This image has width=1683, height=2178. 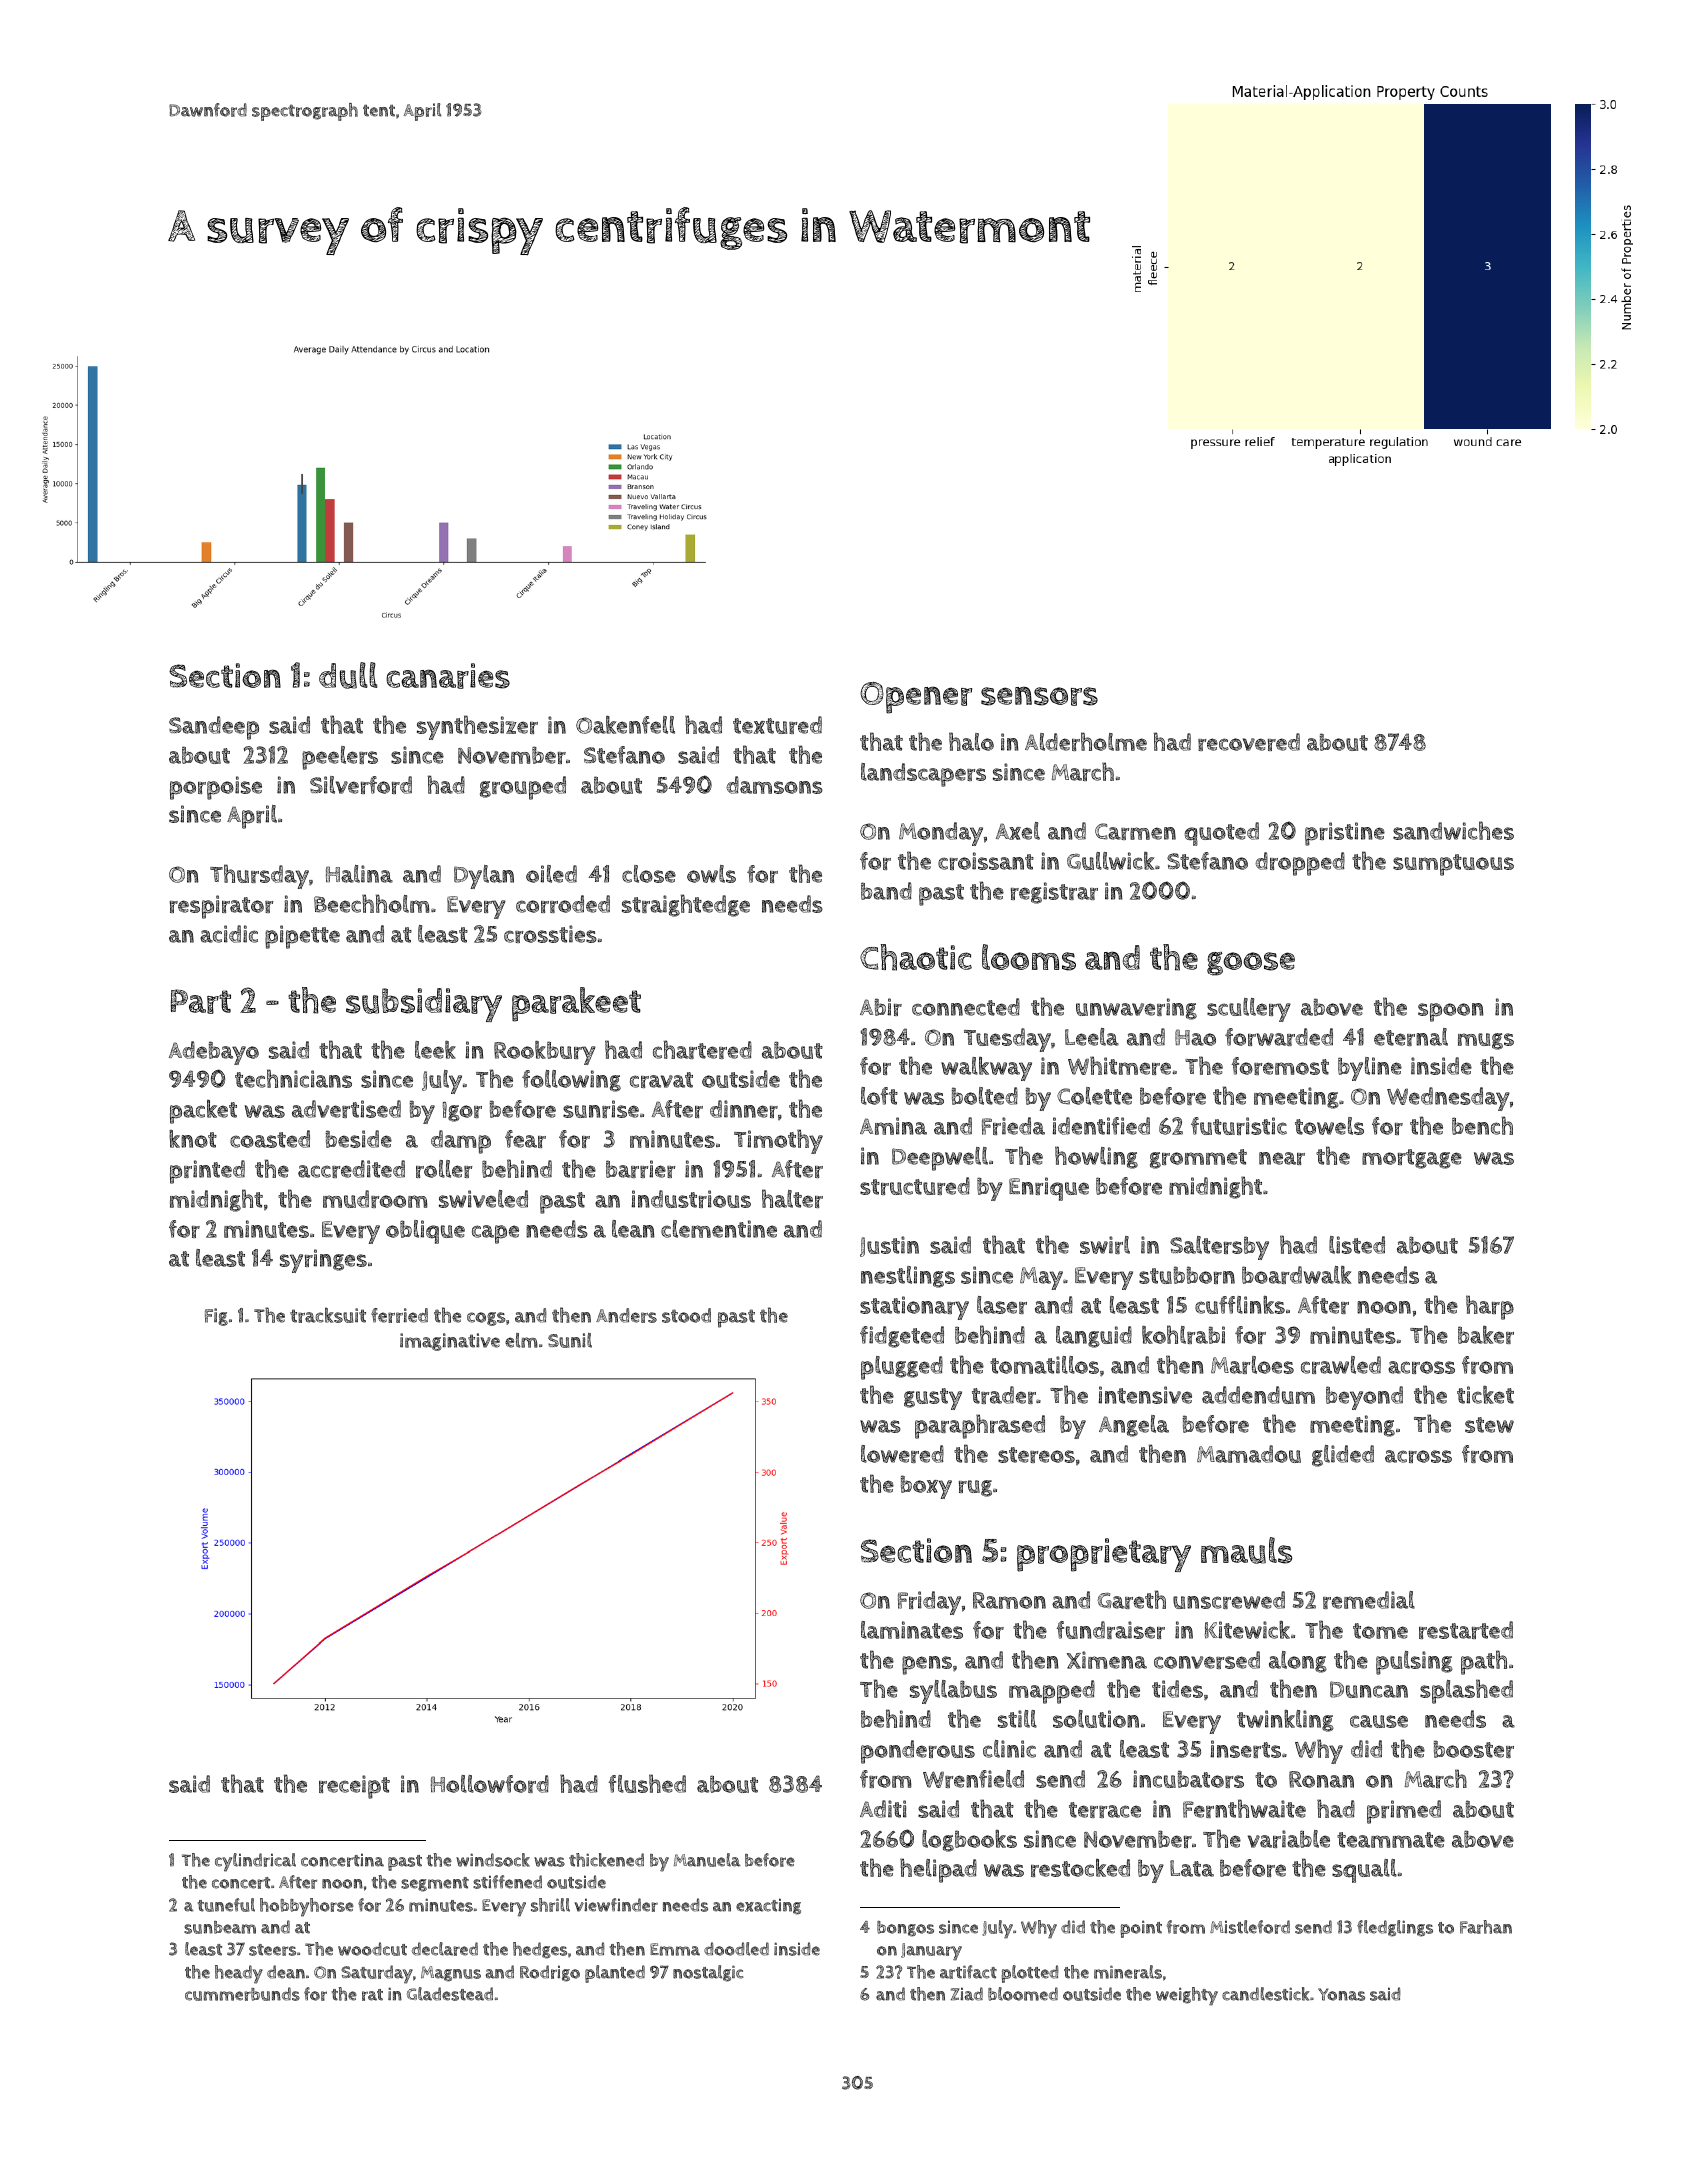 I want to click on Alderholme, so click(x=1086, y=741).
